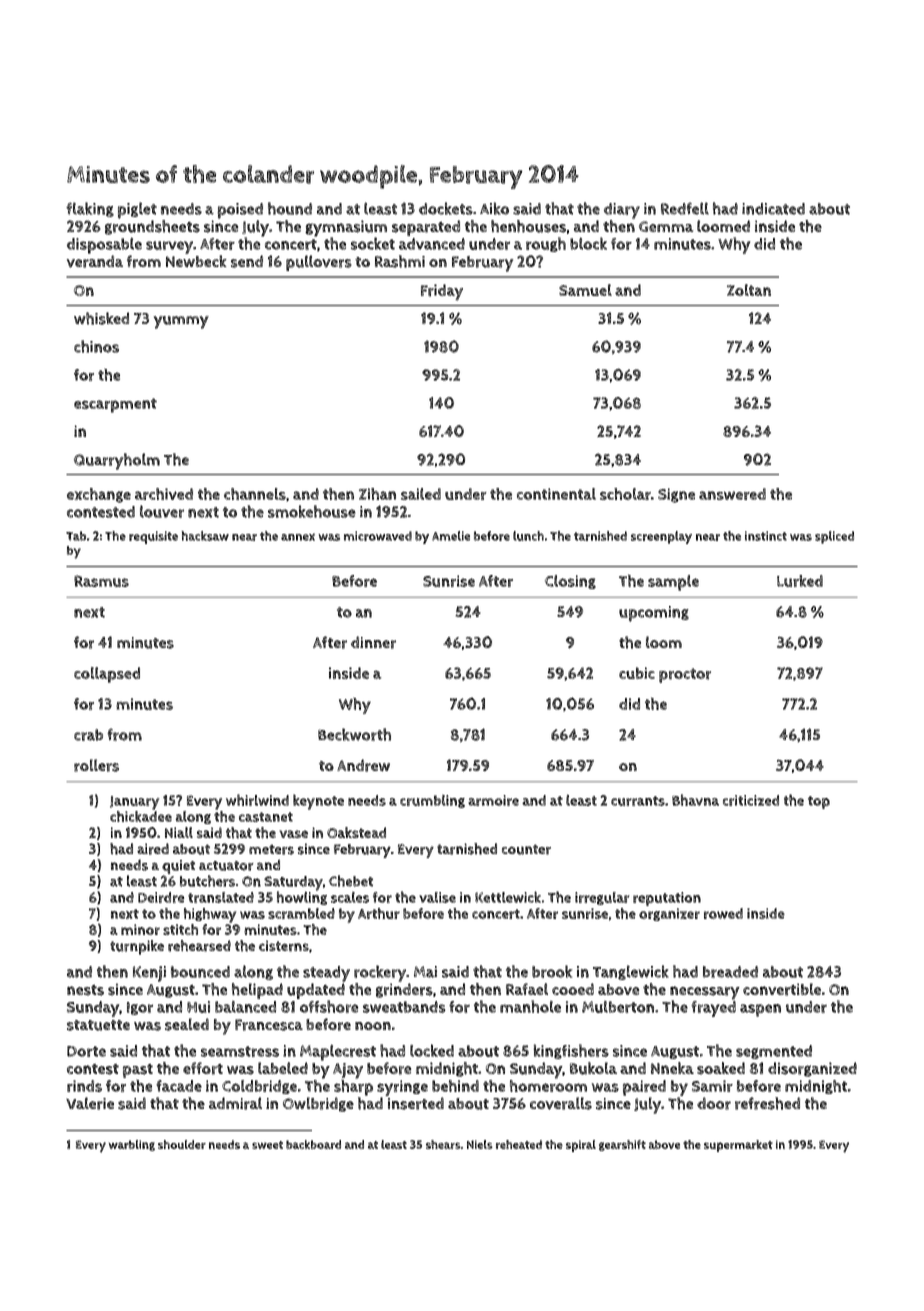 This screenshot has width=924, height=1311. Describe the element at coordinates (570, 582) in the screenshot. I see `Closing` at that location.
